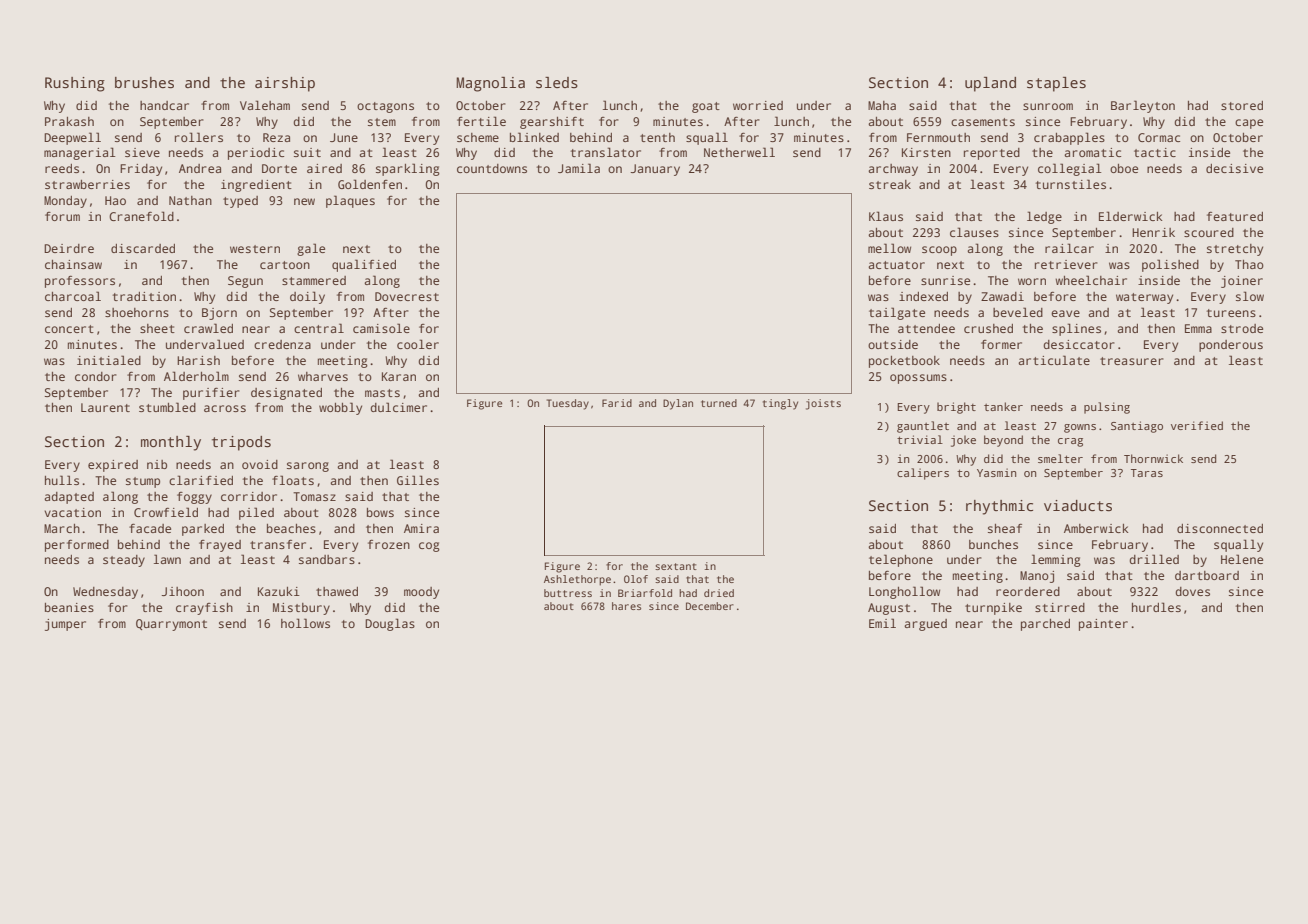 The image size is (1308, 924). Describe the element at coordinates (490, 84) in the page. I see `Magnolia` at that location.
